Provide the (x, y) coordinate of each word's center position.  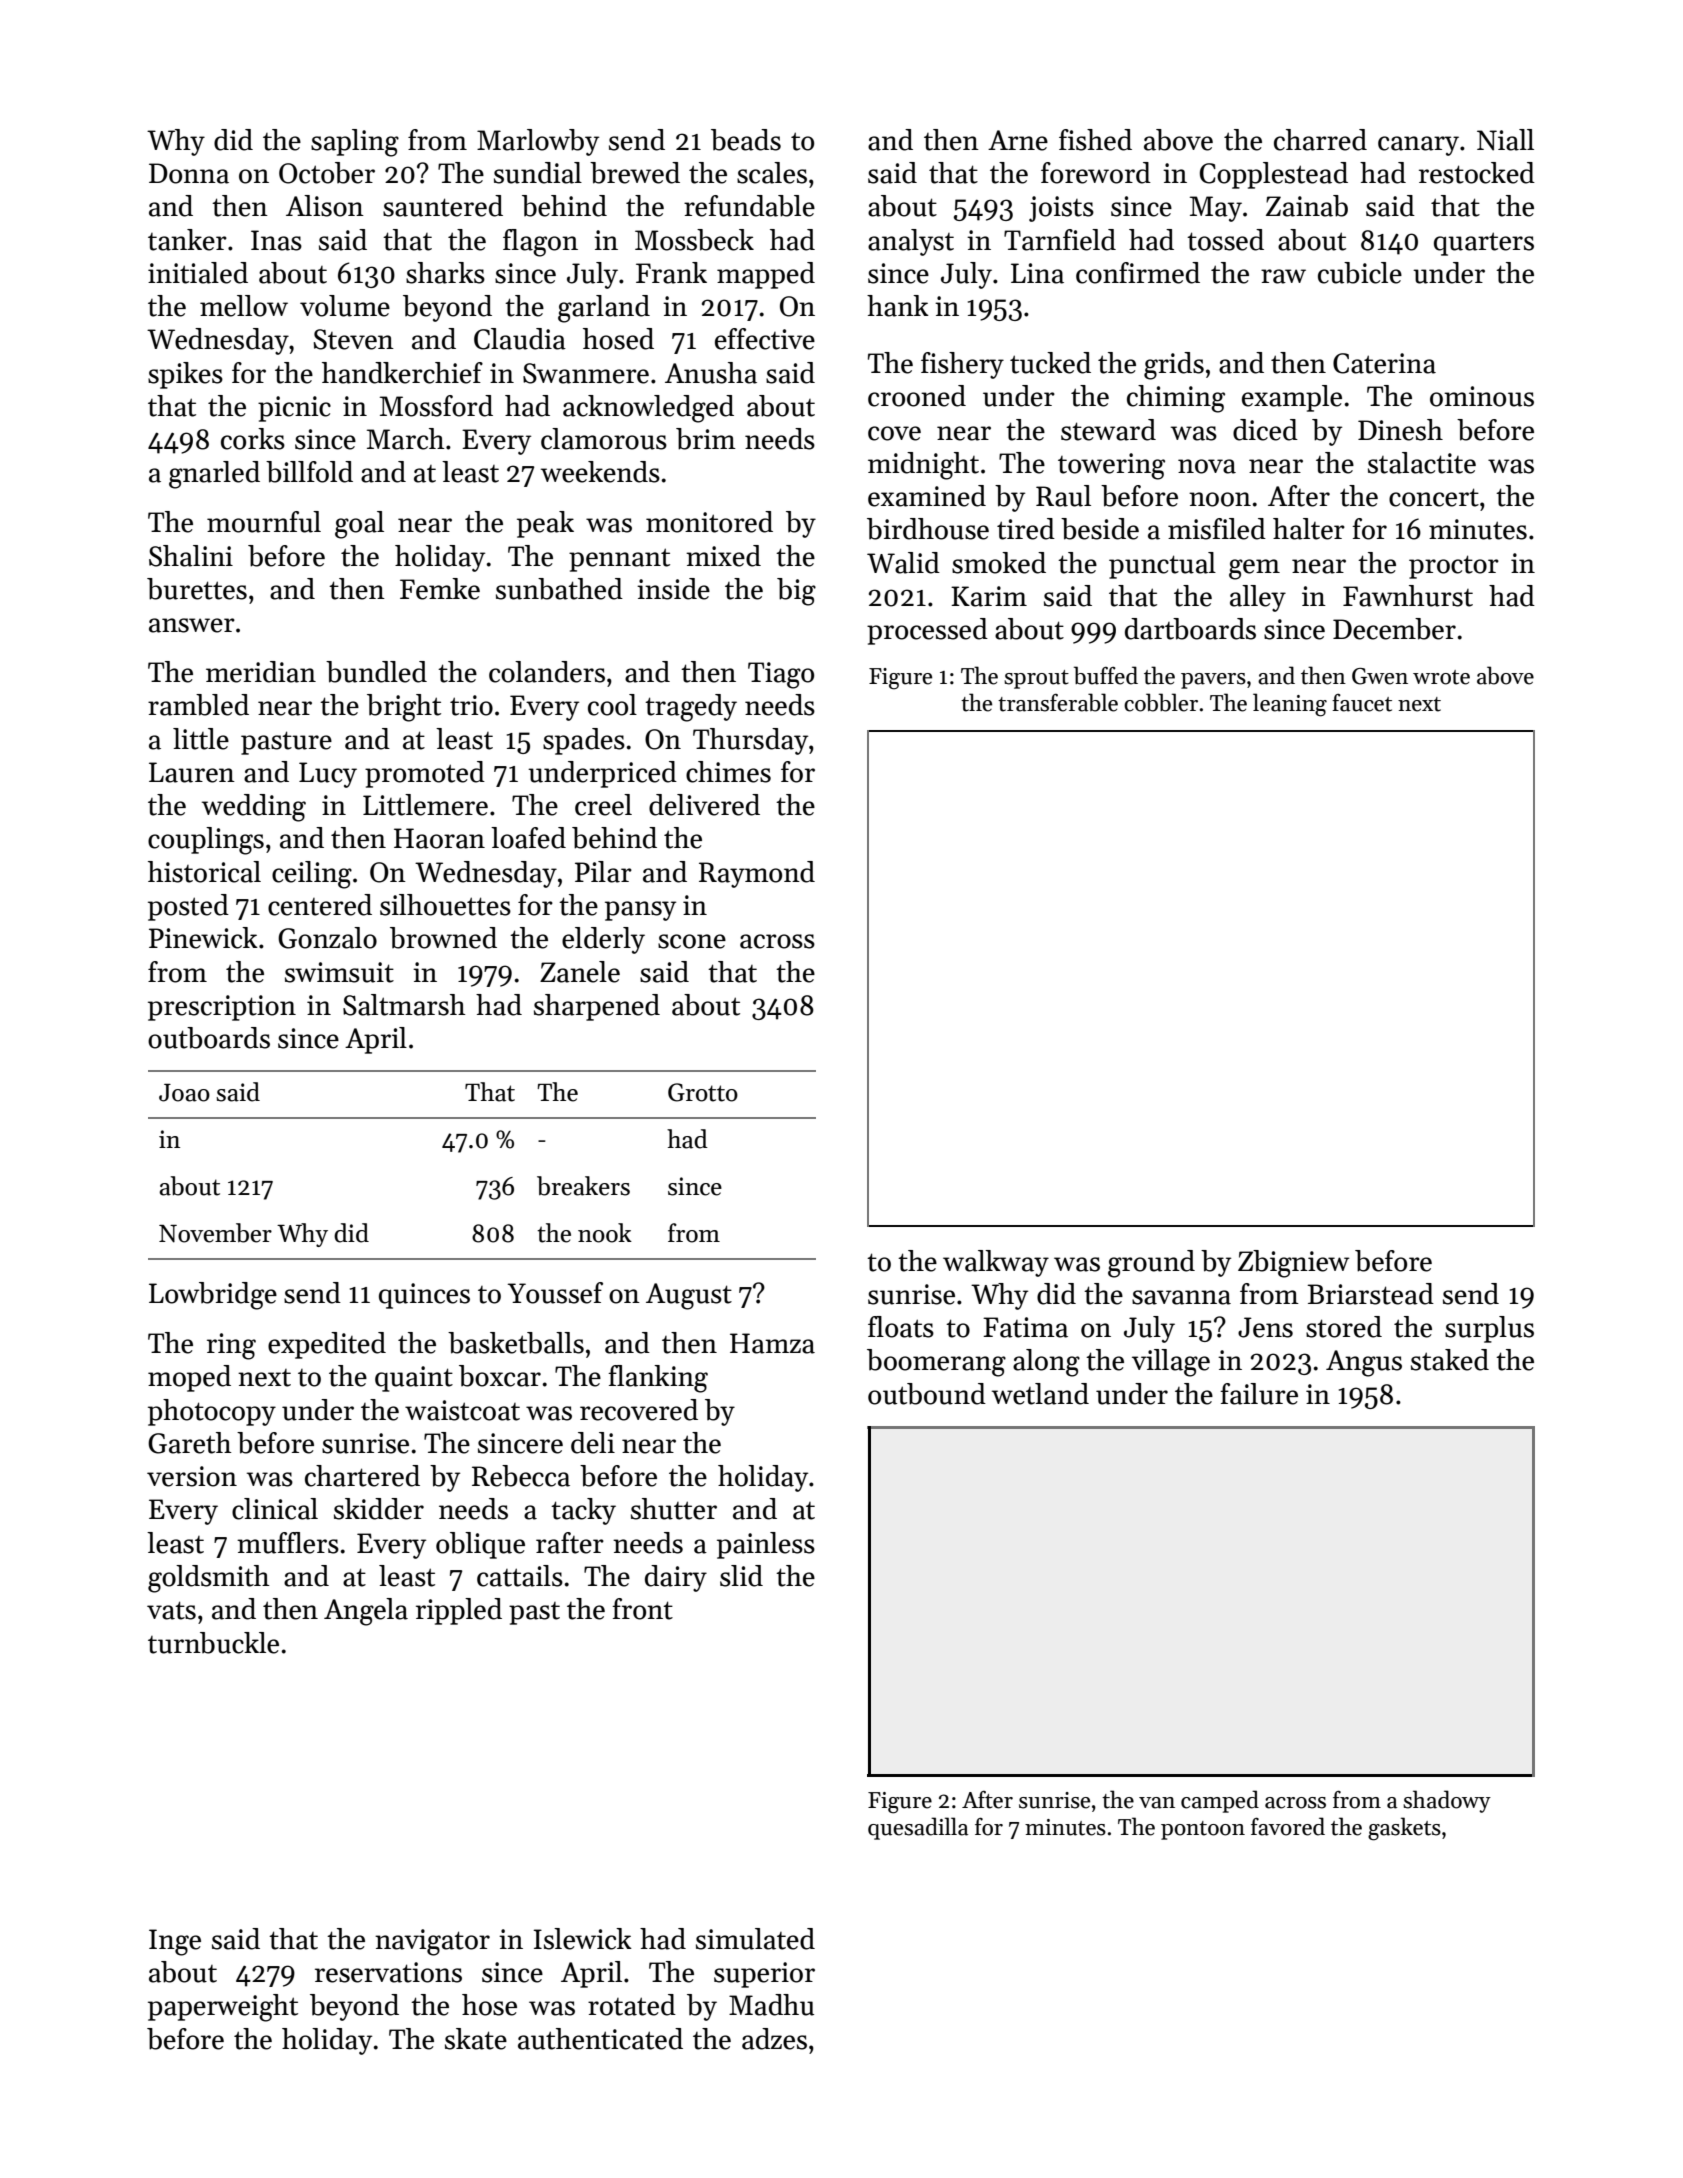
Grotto (703, 1092)
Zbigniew (1294, 1264)
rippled (459, 1611)
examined (927, 496)
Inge (175, 1942)
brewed (635, 173)
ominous (1482, 396)
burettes (197, 589)
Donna (189, 173)
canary (1418, 146)
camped (1220, 1801)
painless (766, 1545)
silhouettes (445, 905)
